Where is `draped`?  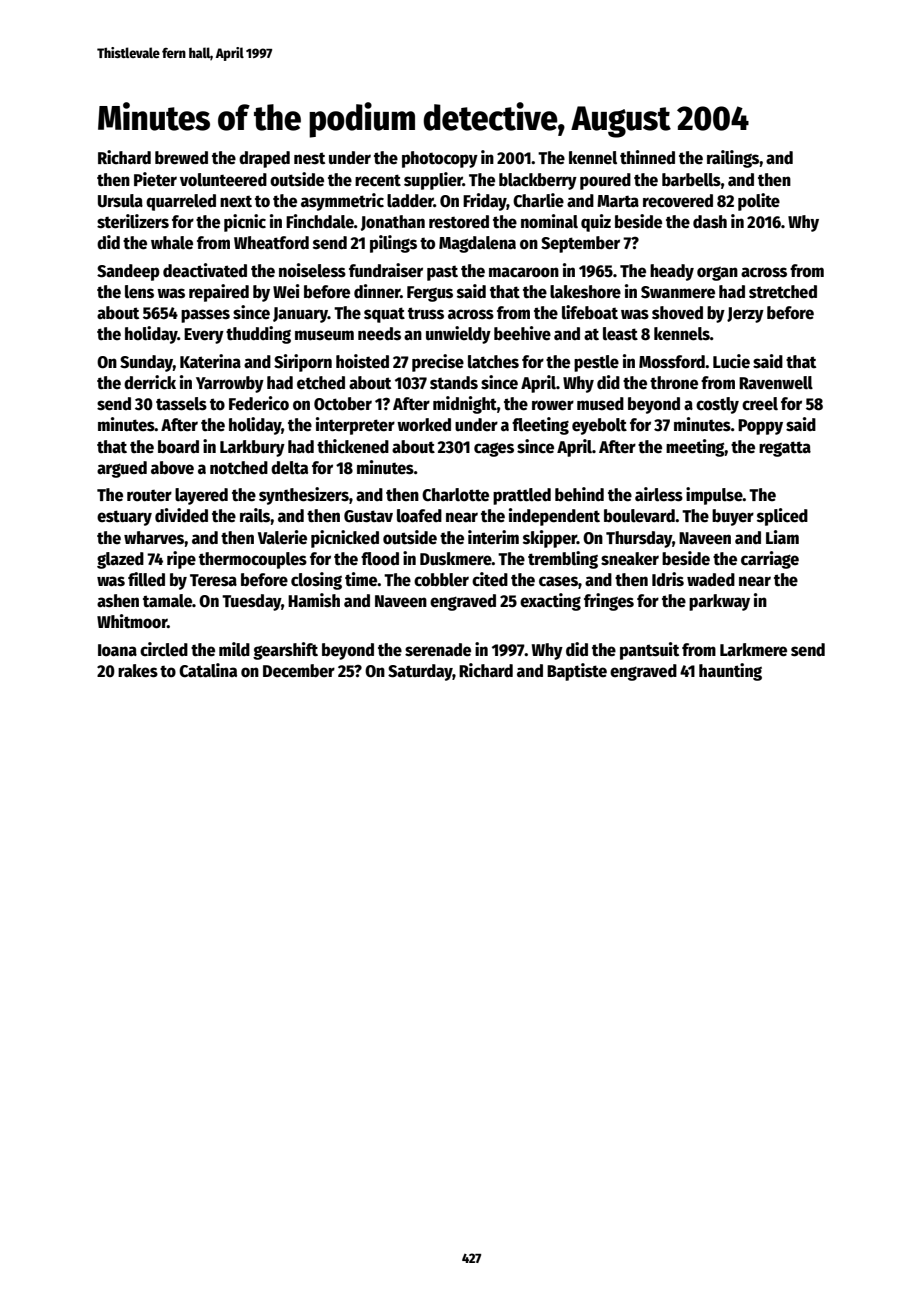
draped is located at coordinates (264, 159).
